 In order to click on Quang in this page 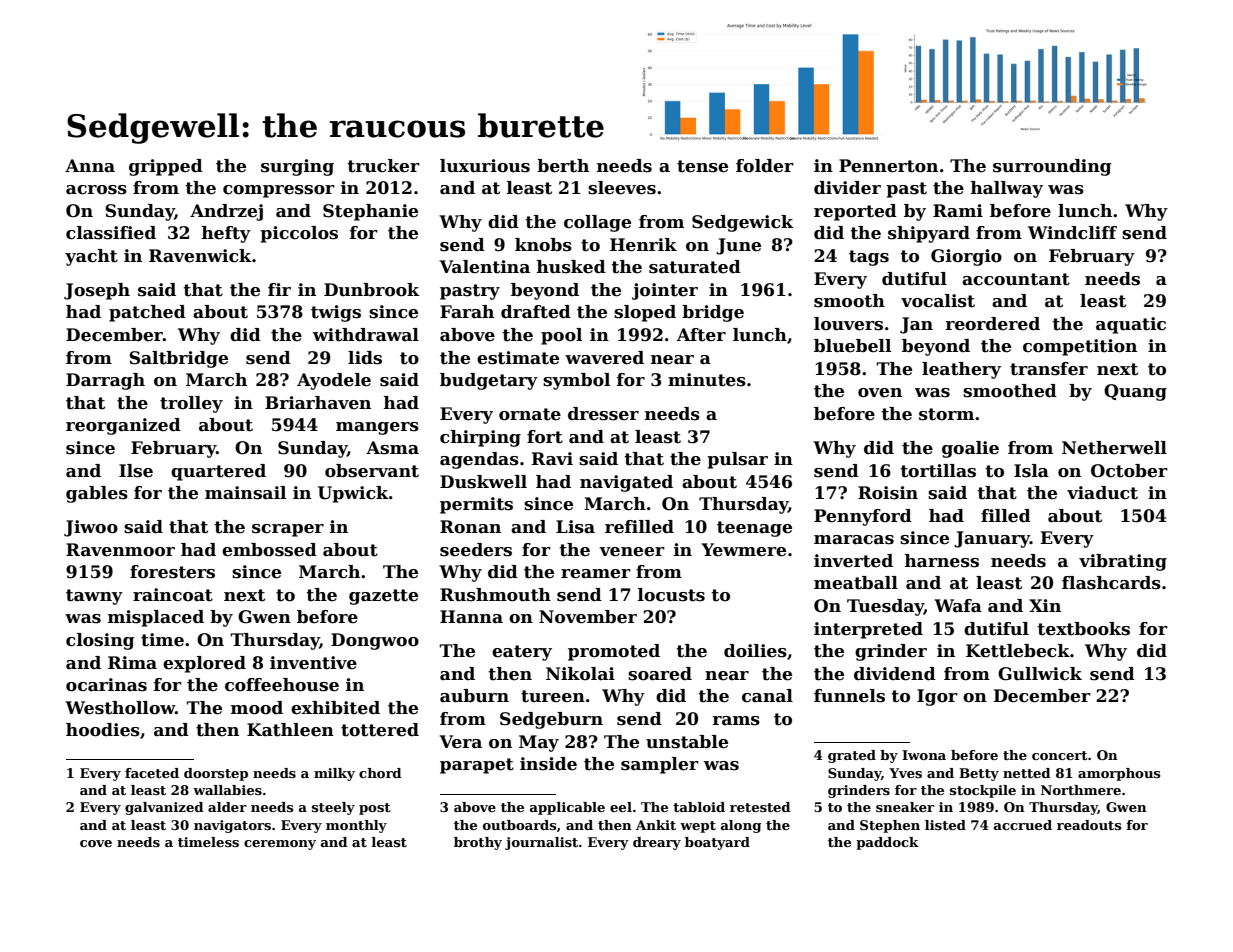, I will do `click(1135, 392)`.
